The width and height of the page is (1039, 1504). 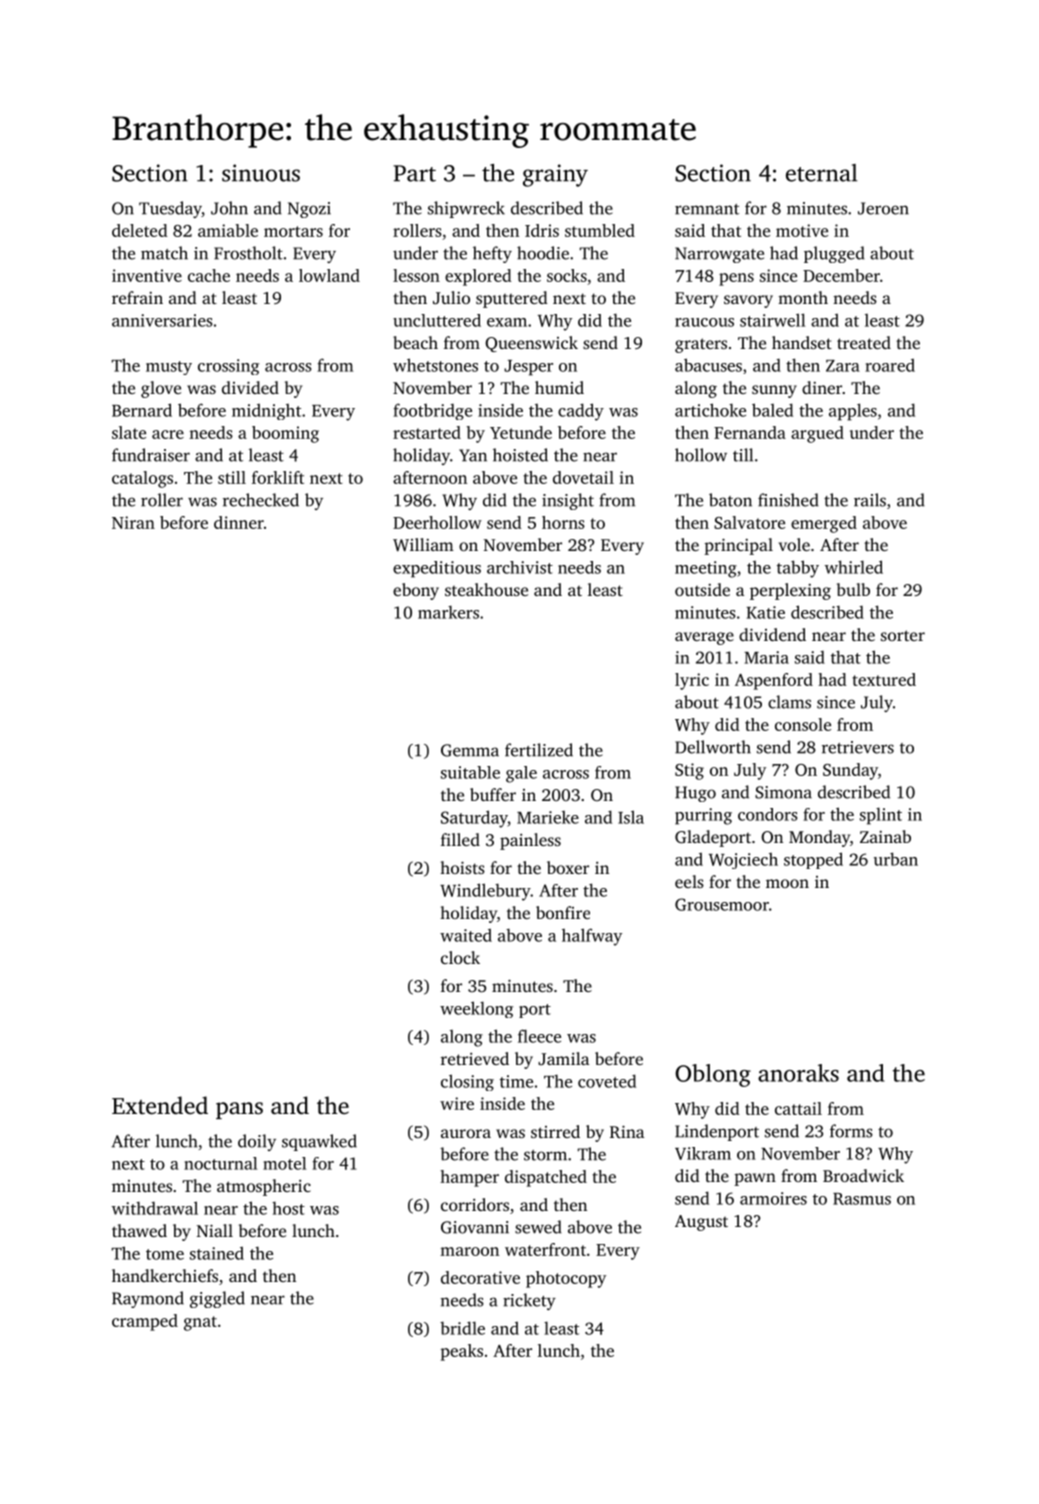 What do you see at coordinates (529, 1301) in the page?
I see `rickety` at bounding box center [529, 1301].
